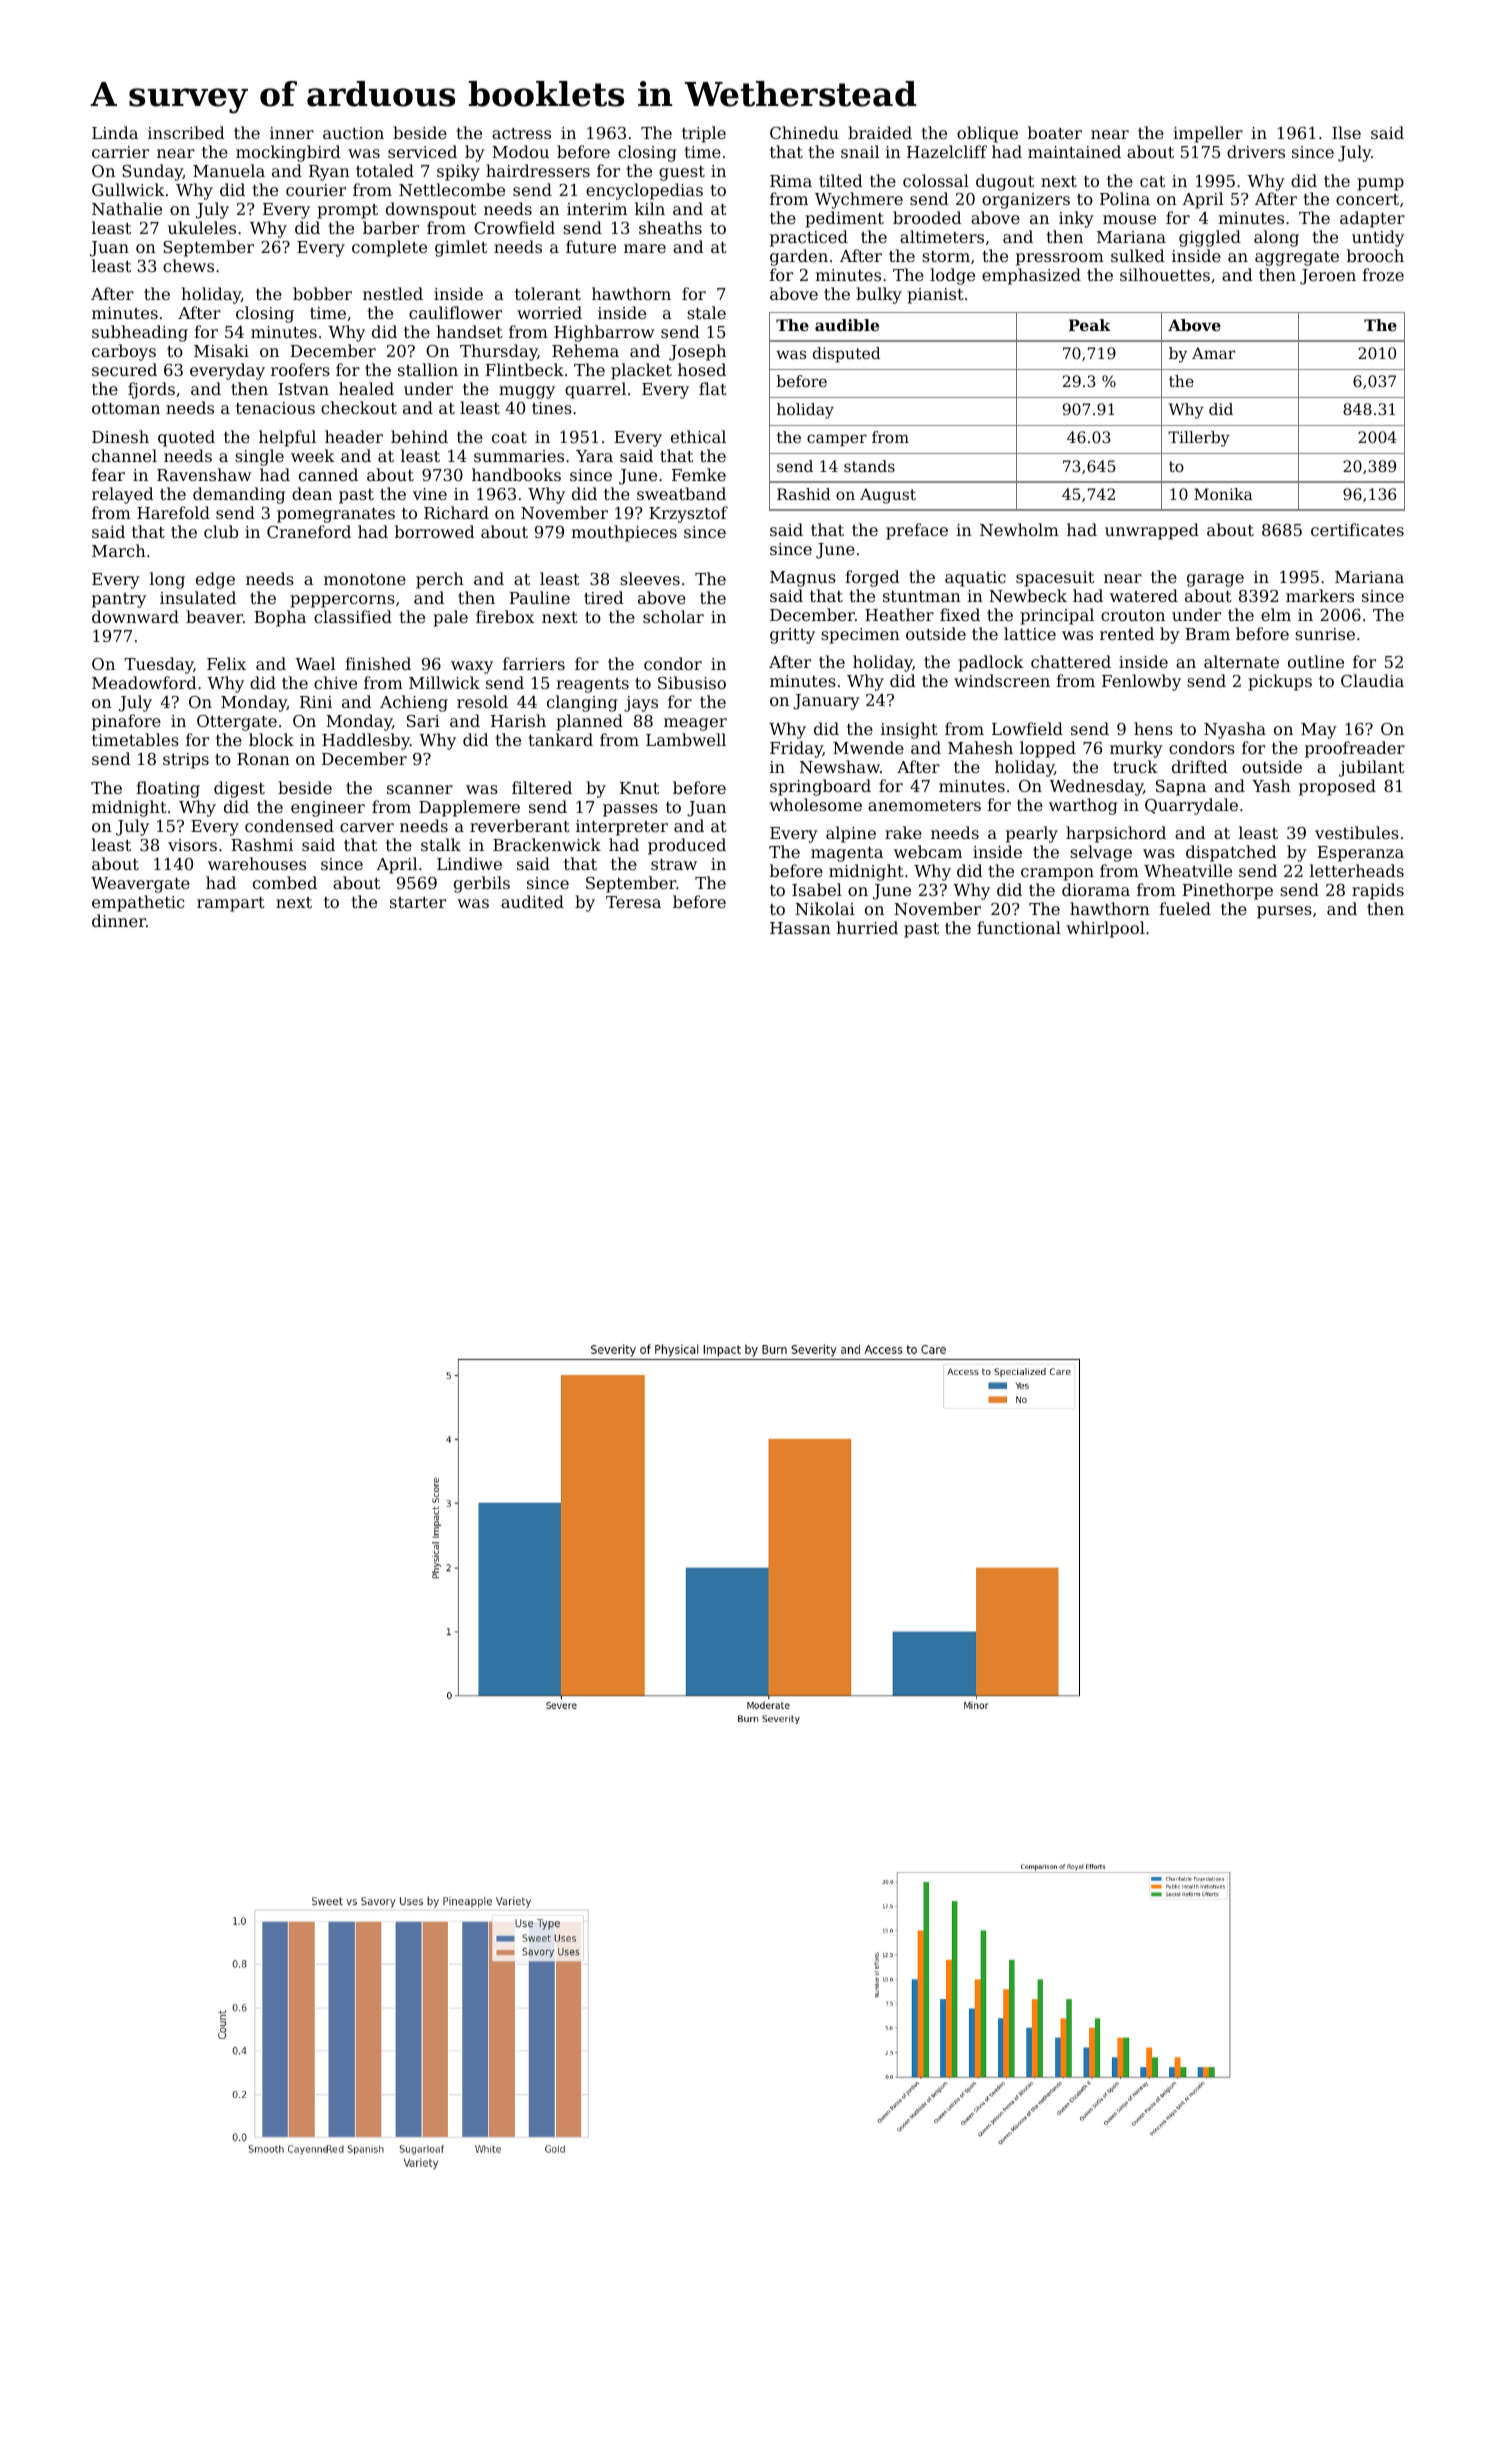 The height and width of the screenshot is (2464, 1496). What do you see at coordinates (1096, 889) in the screenshot?
I see `diorama` at bounding box center [1096, 889].
